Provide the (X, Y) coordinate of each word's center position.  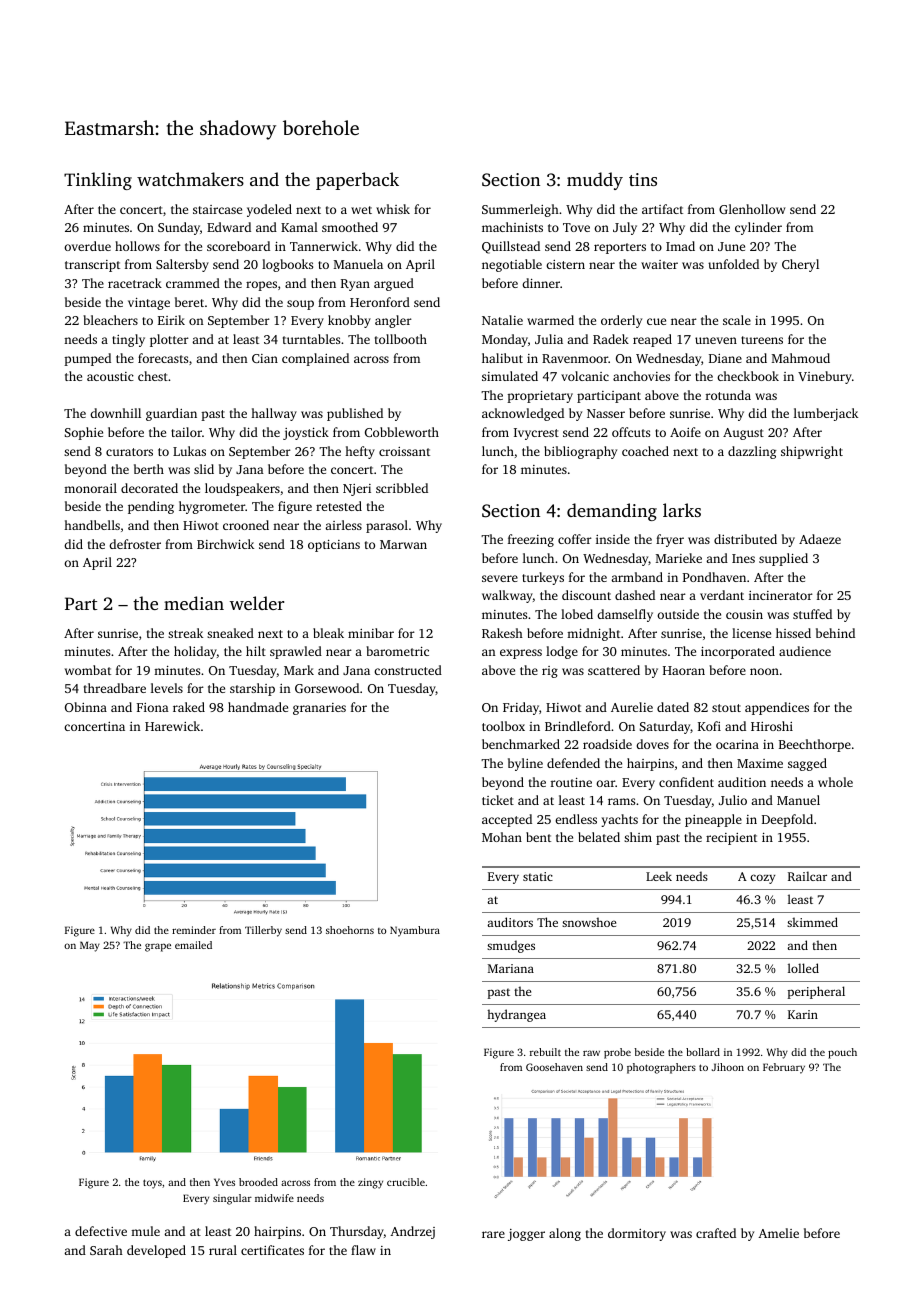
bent (538, 837)
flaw (363, 1250)
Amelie (778, 1233)
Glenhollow (752, 209)
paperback (357, 181)
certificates (272, 1250)
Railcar (807, 876)
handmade (258, 707)
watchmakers (190, 179)
